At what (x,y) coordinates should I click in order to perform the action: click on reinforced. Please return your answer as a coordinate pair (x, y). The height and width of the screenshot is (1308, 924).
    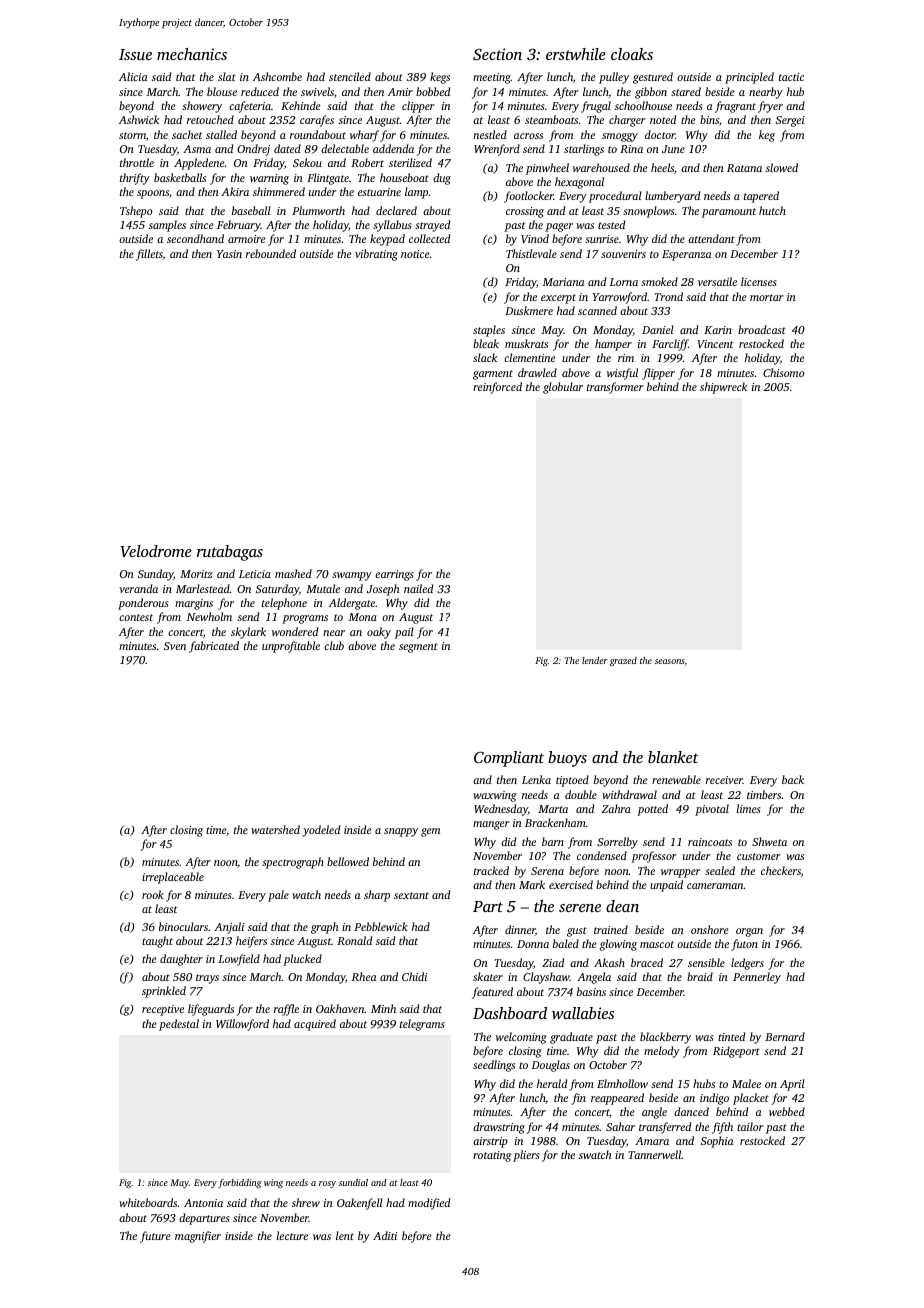
    Looking at the image, I should click on (497, 388).
